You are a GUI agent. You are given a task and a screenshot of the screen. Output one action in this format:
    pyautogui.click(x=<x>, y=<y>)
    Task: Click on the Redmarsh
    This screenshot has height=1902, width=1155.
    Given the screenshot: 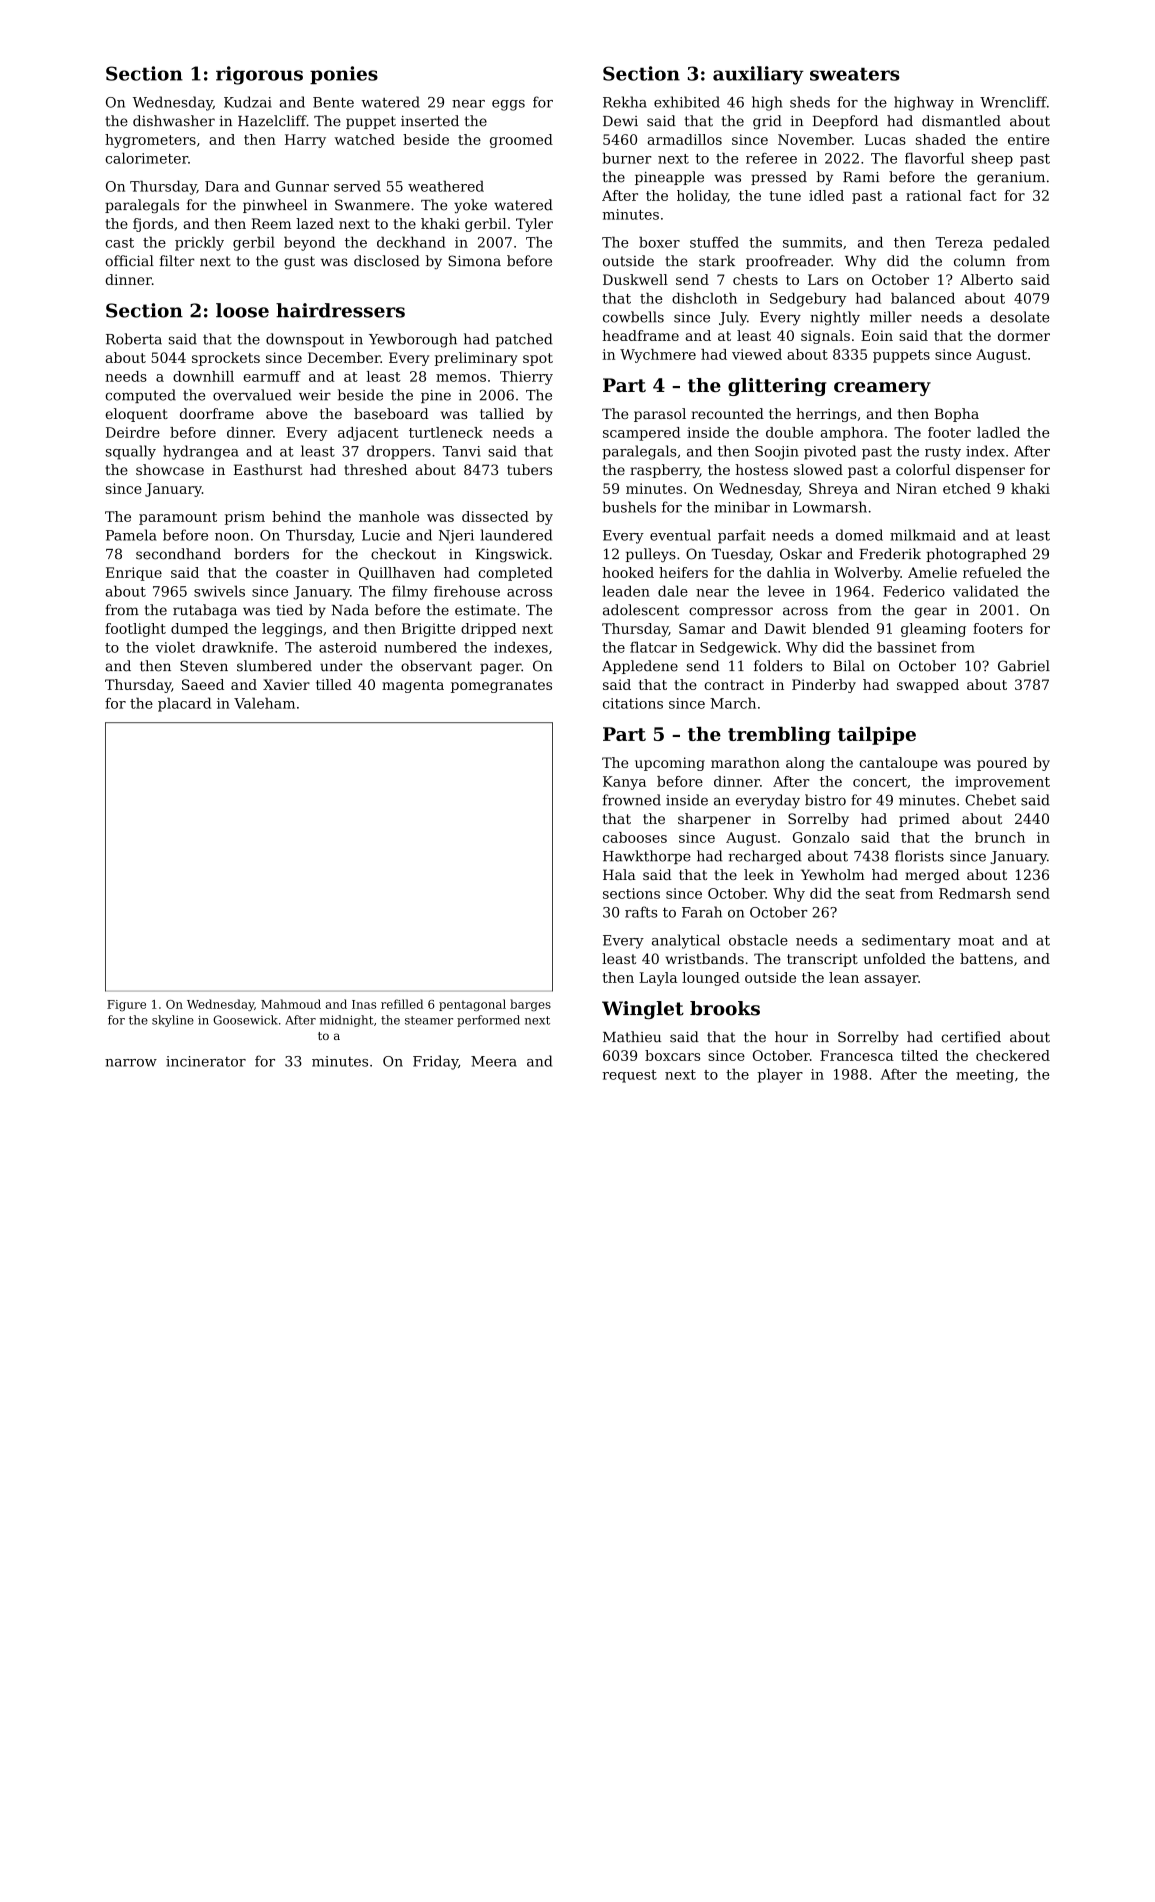 What is the action you would take?
    pyautogui.click(x=975, y=893)
